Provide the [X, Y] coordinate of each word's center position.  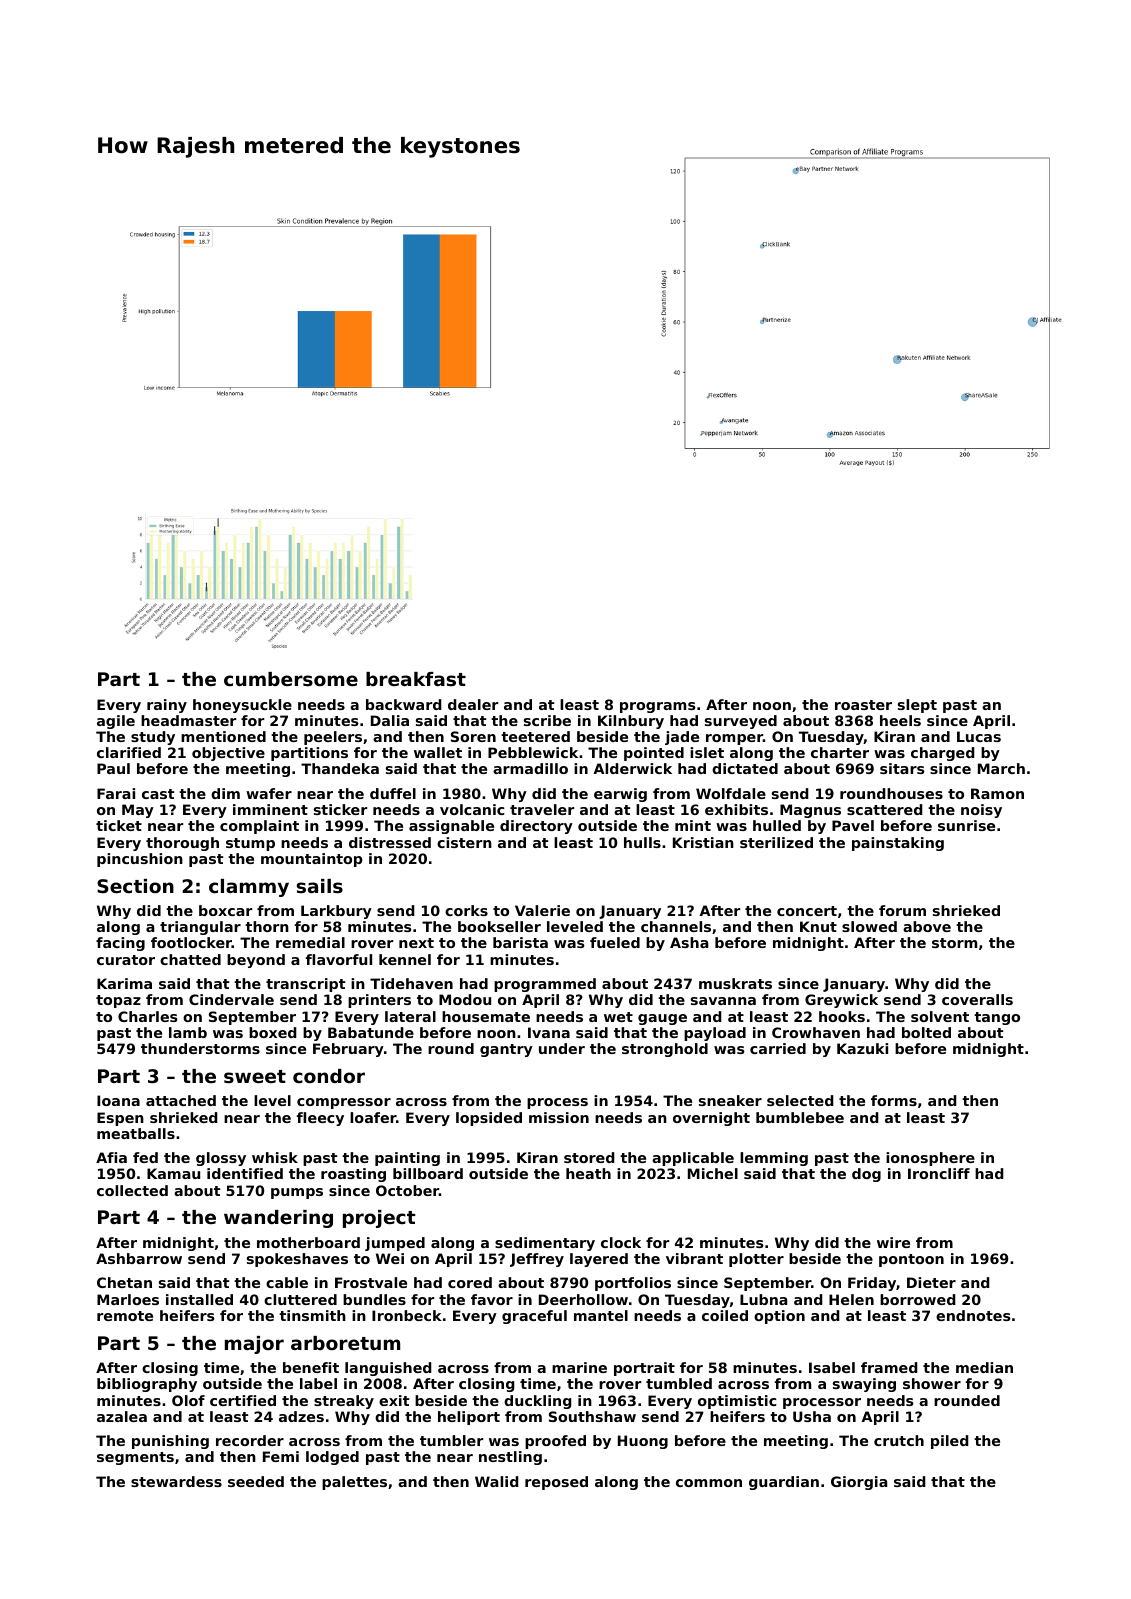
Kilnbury [631, 722]
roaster [863, 705]
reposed [556, 1483]
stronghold [665, 1050]
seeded [256, 1481]
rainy [167, 706]
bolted [926, 1032]
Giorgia [859, 1483]
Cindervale [231, 999]
